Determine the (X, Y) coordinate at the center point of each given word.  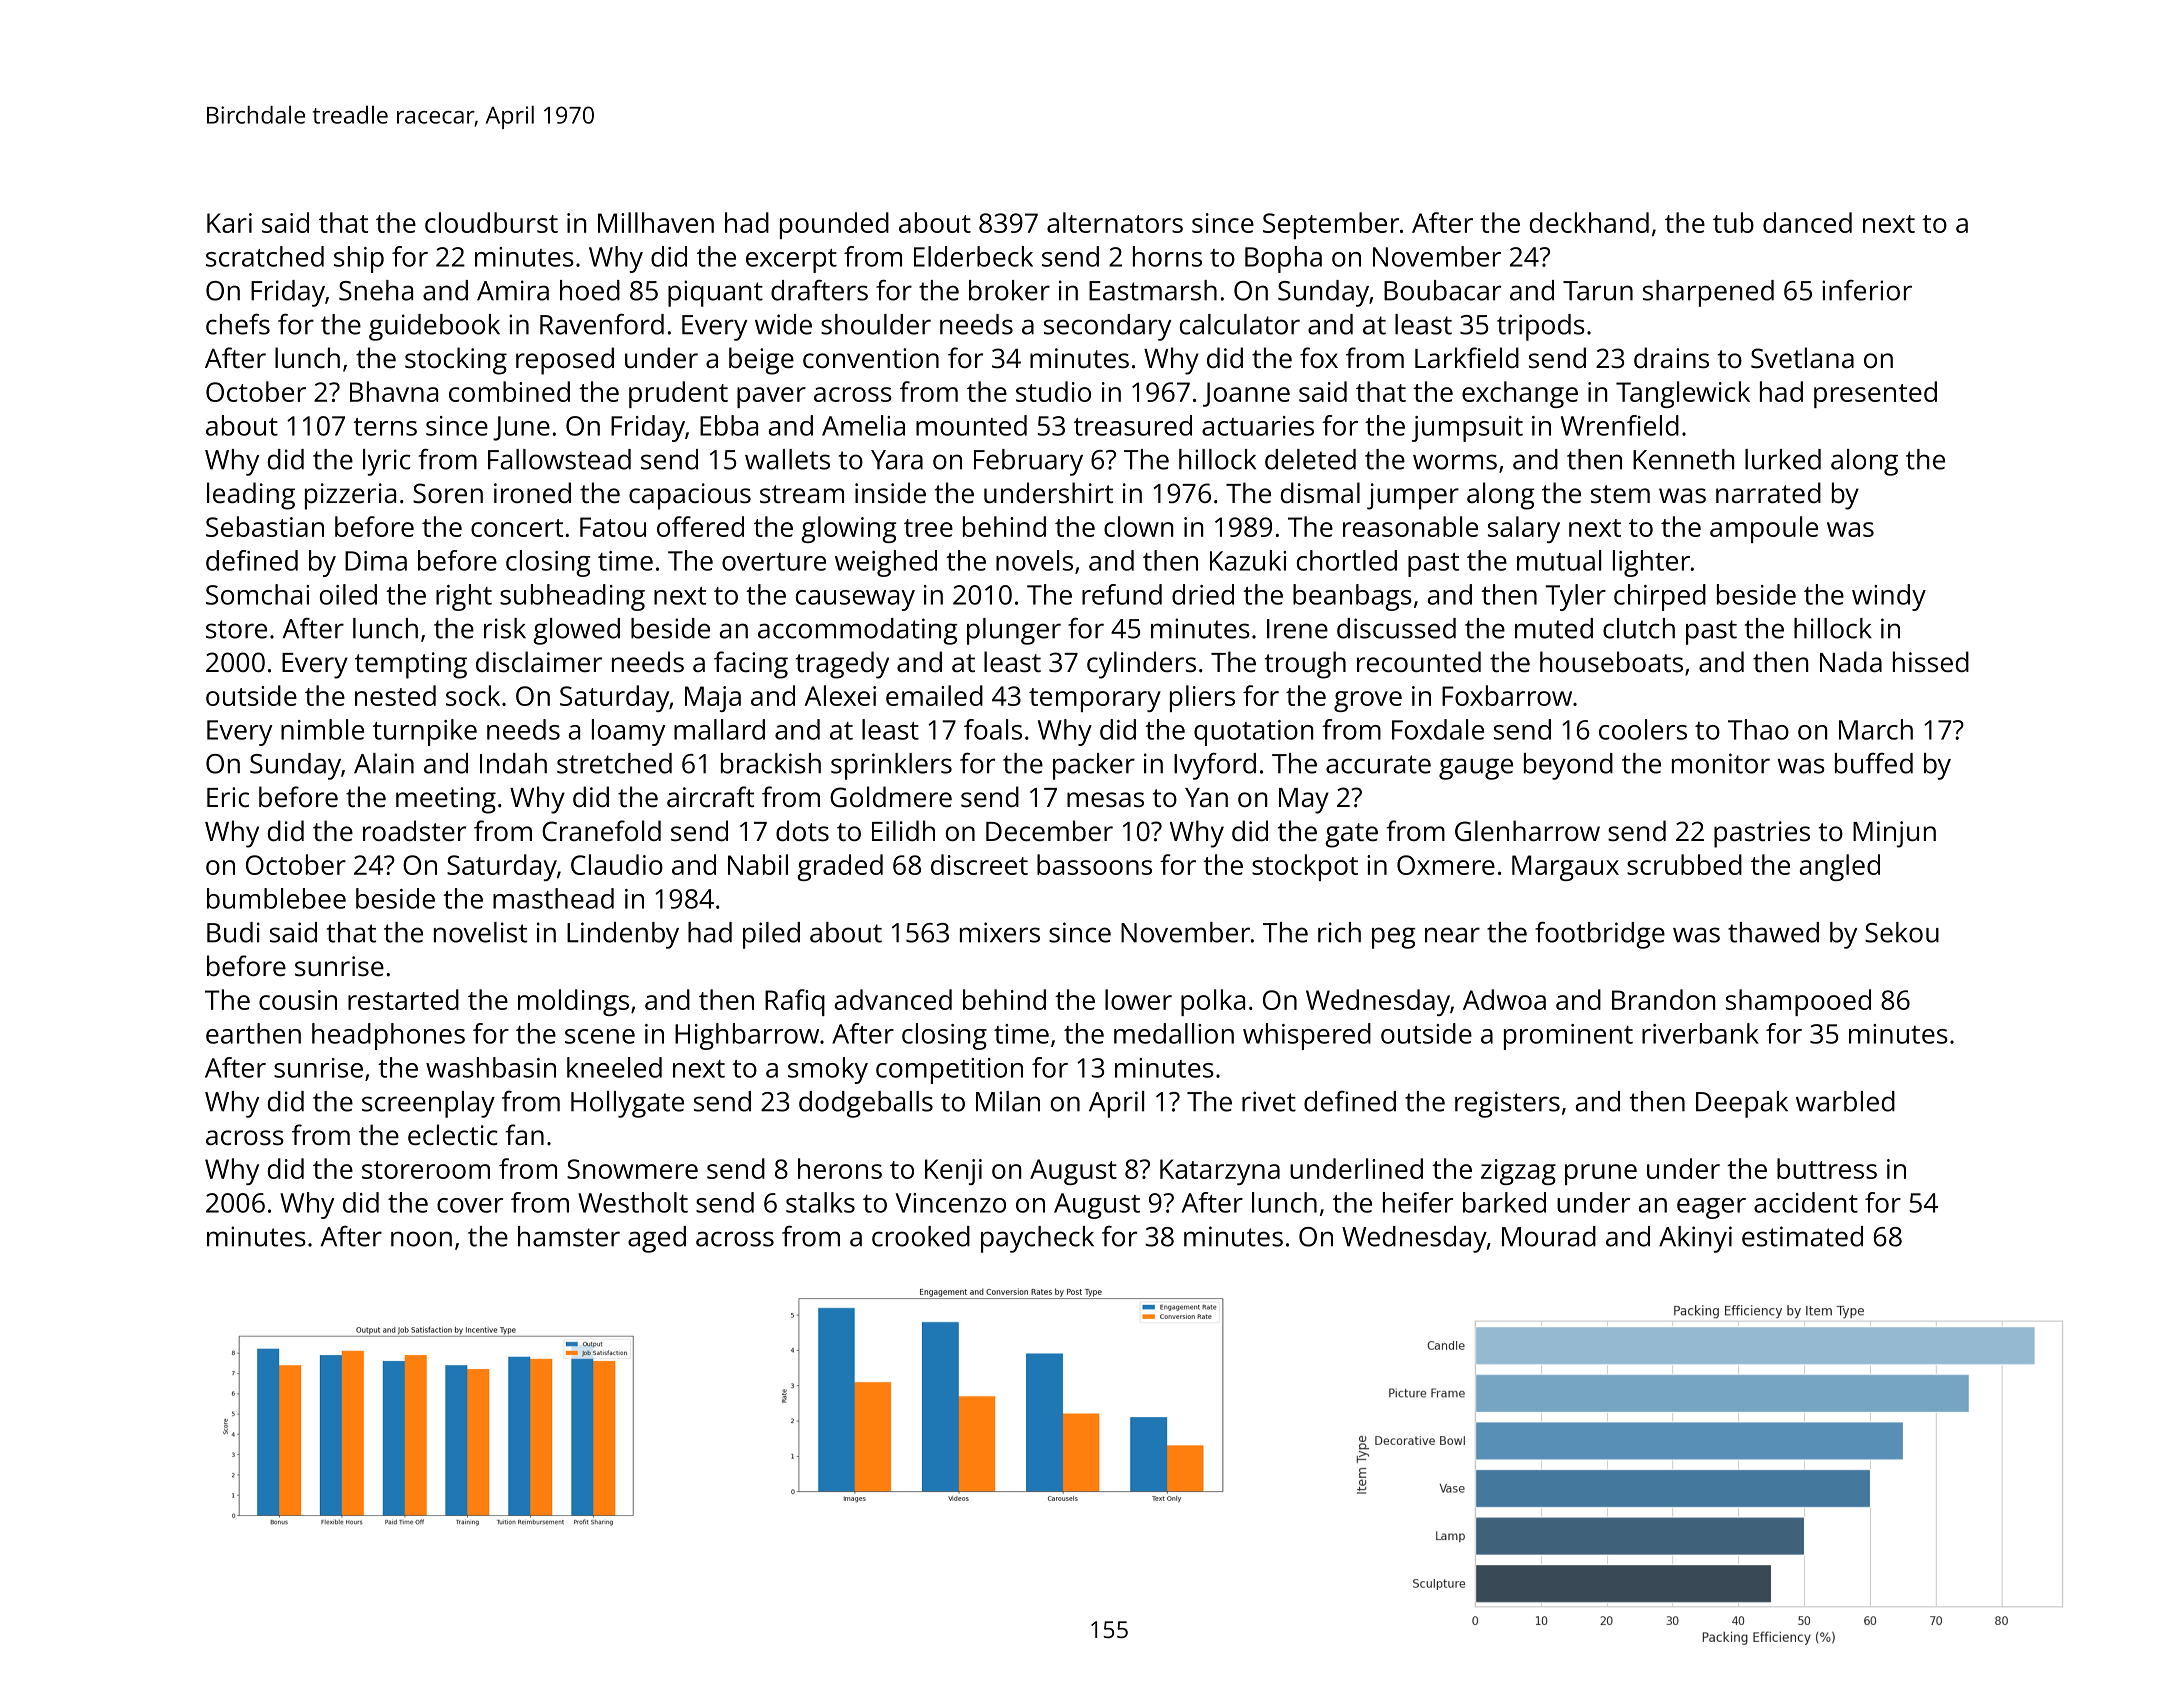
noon (421, 1239)
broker (1009, 290)
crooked (921, 1236)
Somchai (257, 594)
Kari (229, 223)
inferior (1867, 290)
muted (1554, 628)
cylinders (1141, 665)
